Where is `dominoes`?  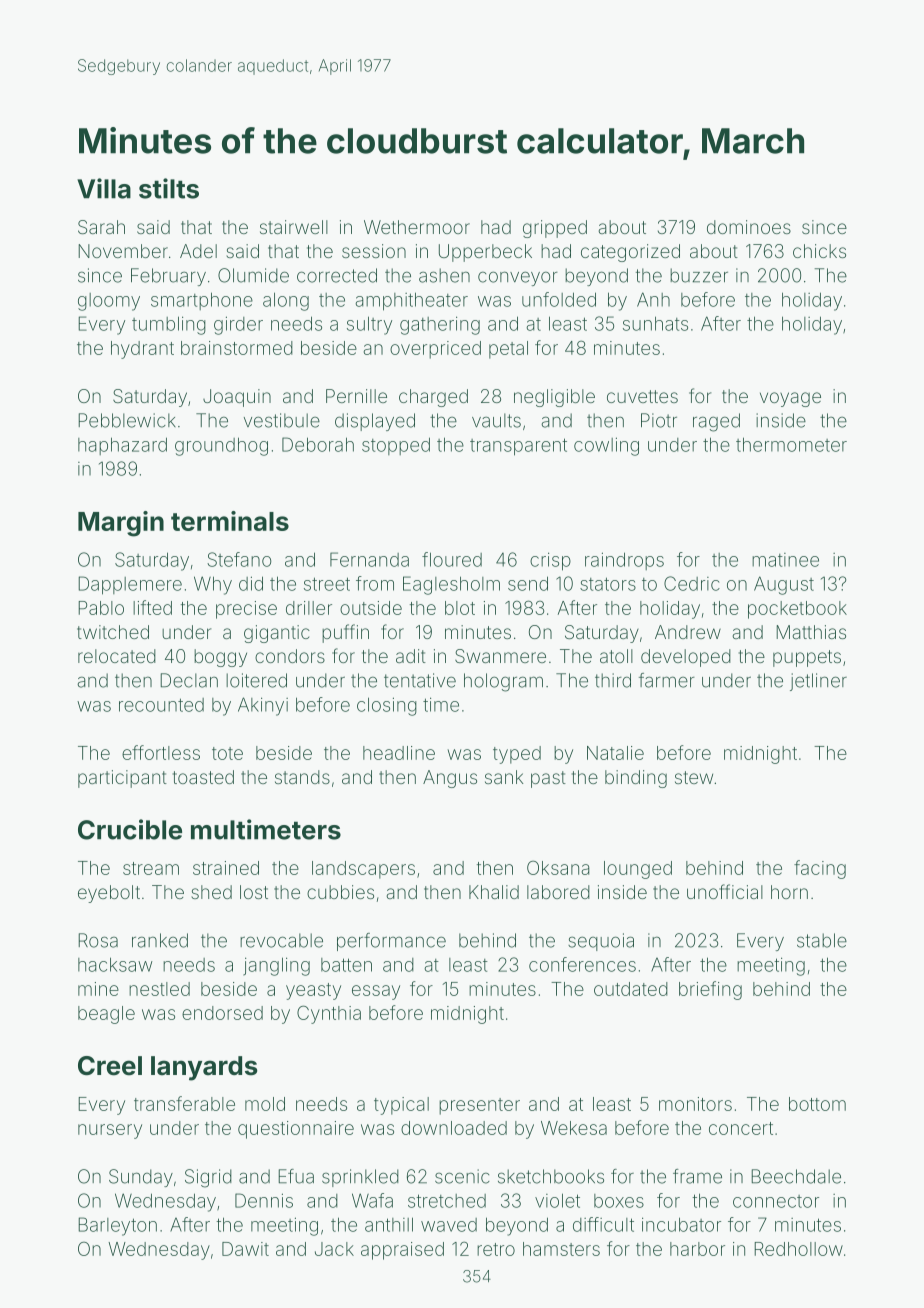
dominoes is located at coordinates (749, 227).
